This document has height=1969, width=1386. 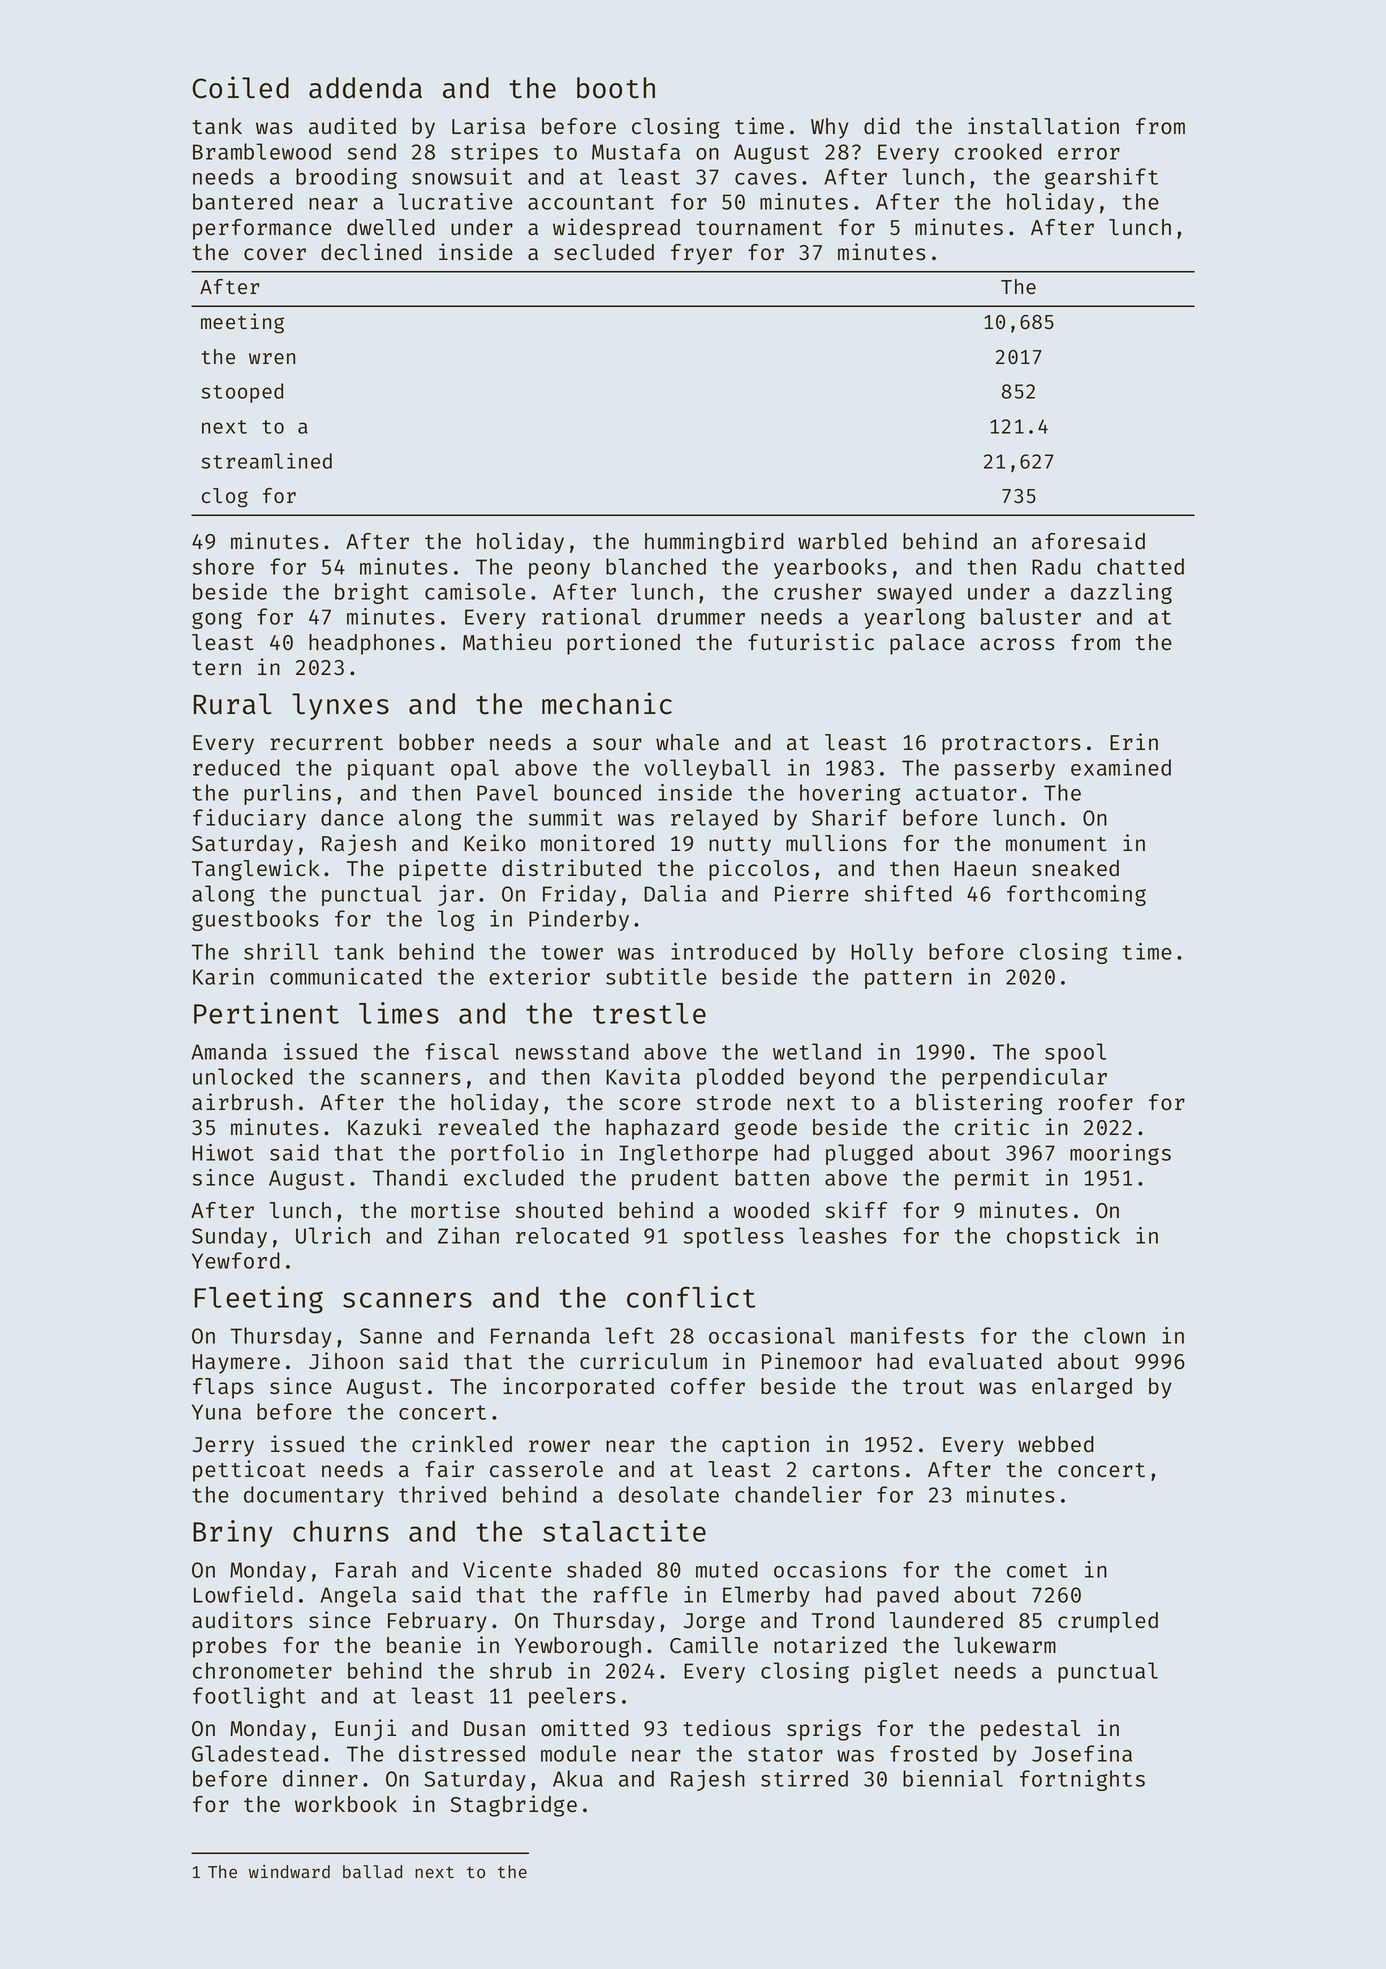 What do you see at coordinates (727, 1569) in the document?
I see `muted` at bounding box center [727, 1569].
